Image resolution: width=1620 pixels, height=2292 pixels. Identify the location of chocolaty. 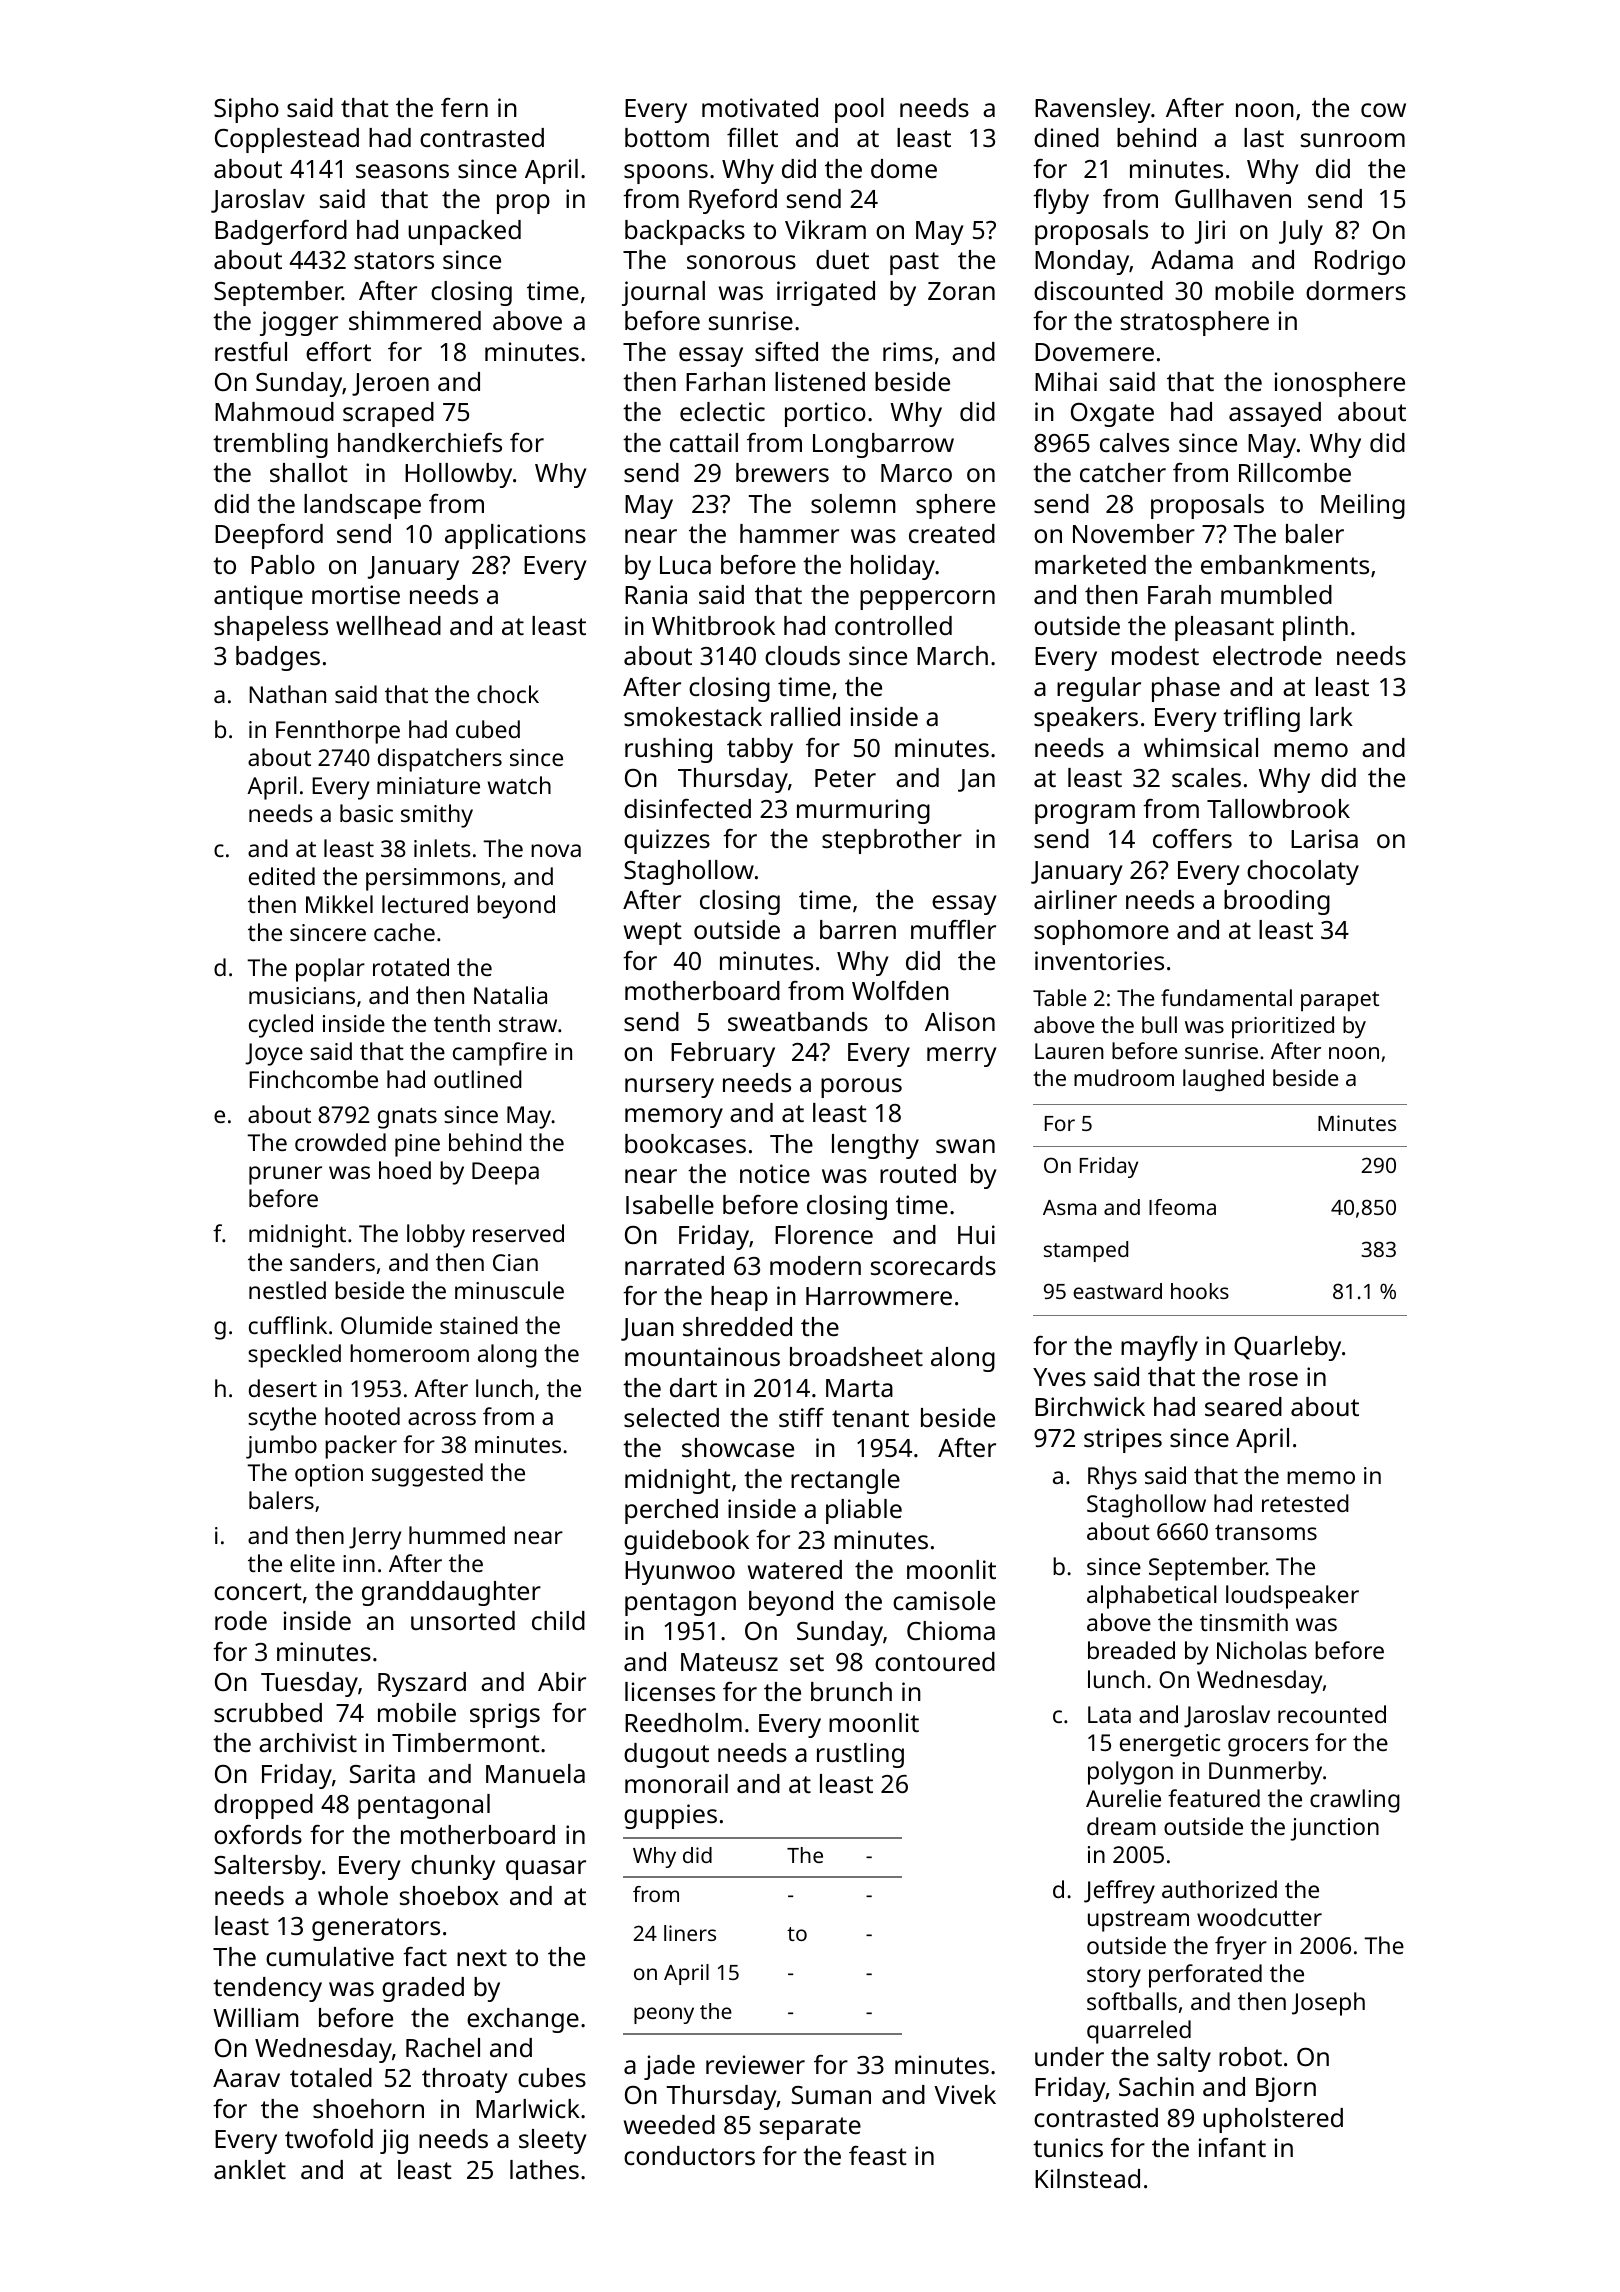
(1303, 872).
